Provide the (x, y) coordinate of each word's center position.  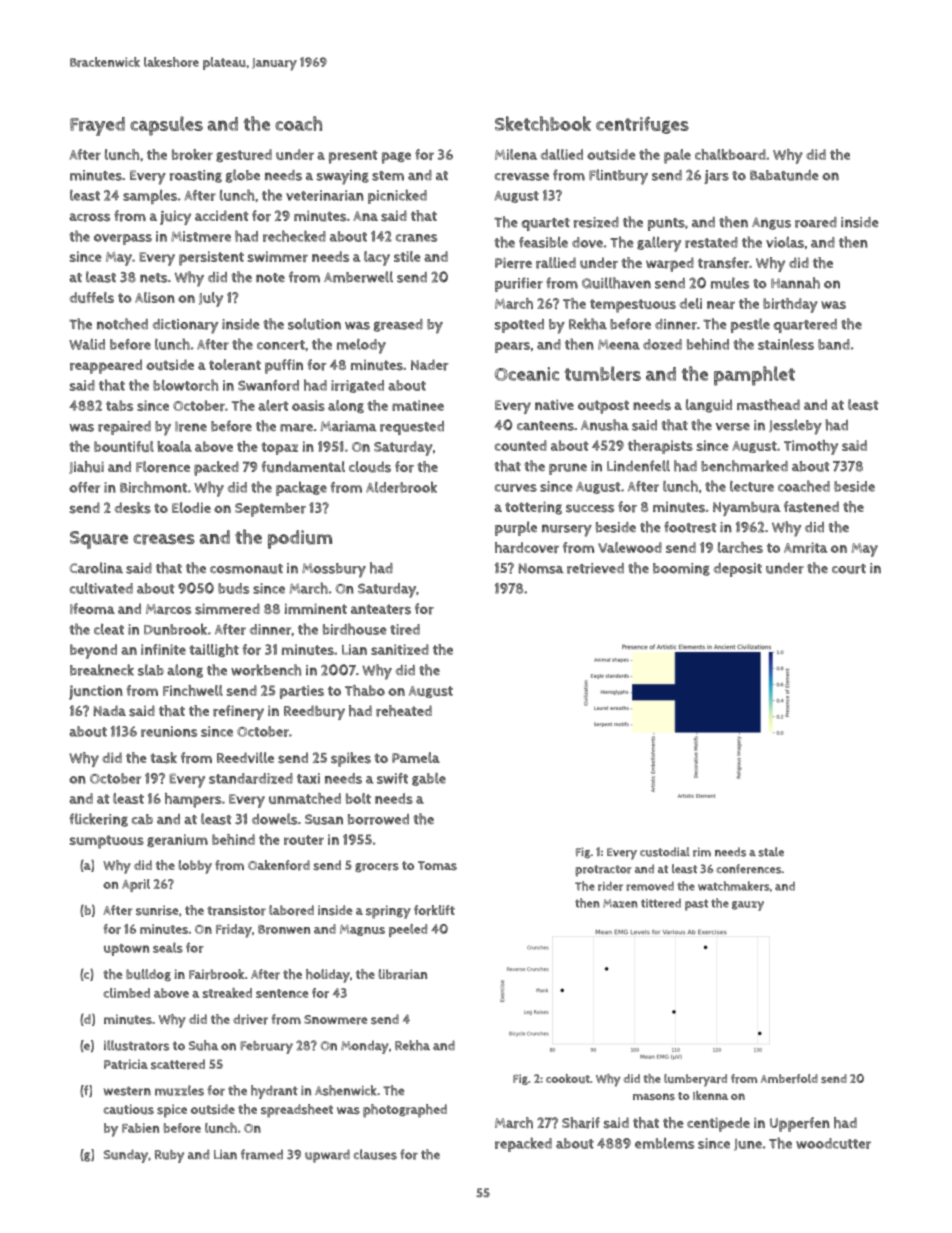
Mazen (620, 903)
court (849, 569)
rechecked (294, 236)
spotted (519, 326)
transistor (236, 910)
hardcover (527, 547)
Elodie (191, 507)
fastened (811, 507)
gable (429, 779)
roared (816, 222)
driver (250, 1019)
